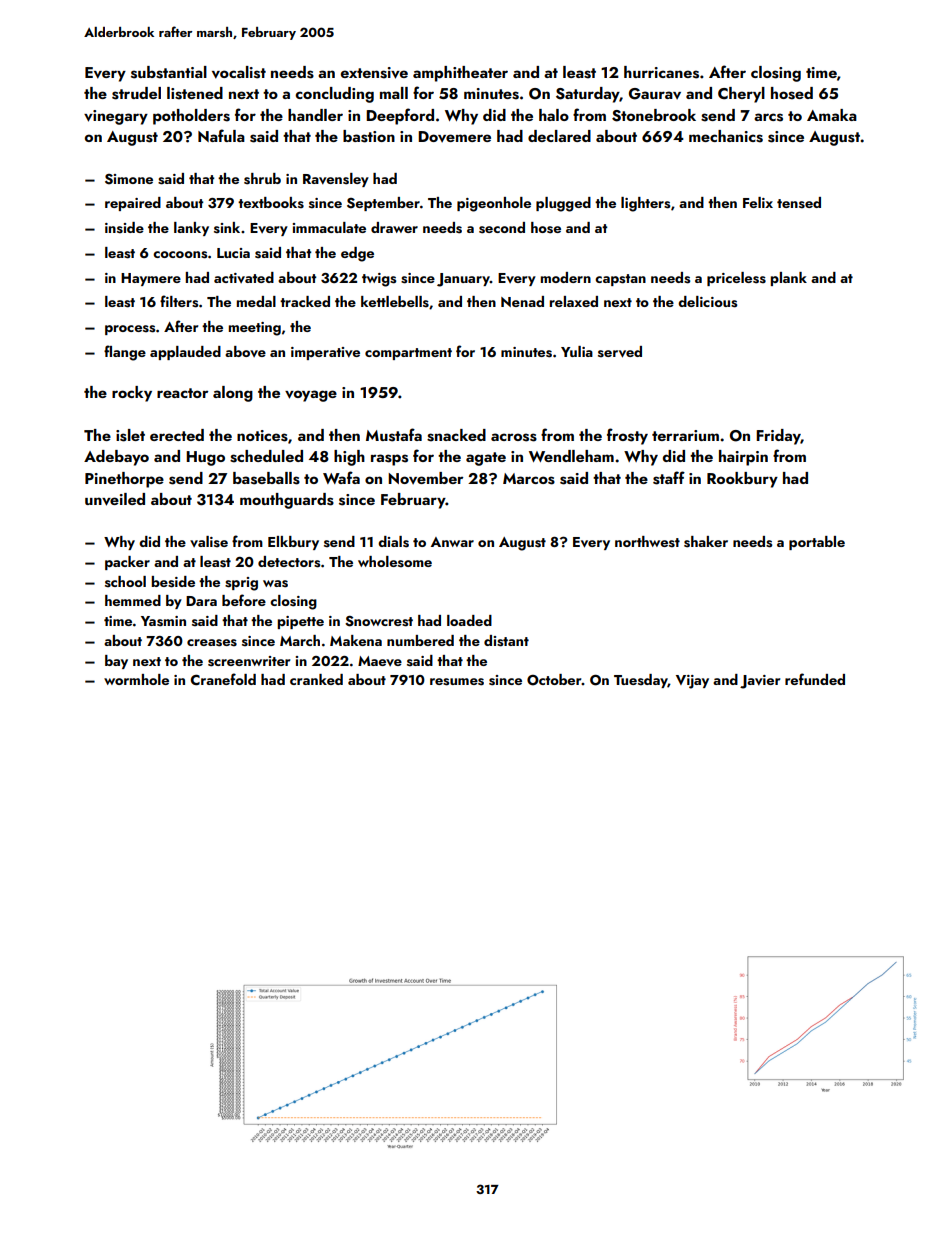 Image resolution: width=952 pixels, height=1233 pixels. I want to click on Gaurav, so click(655, 94).
